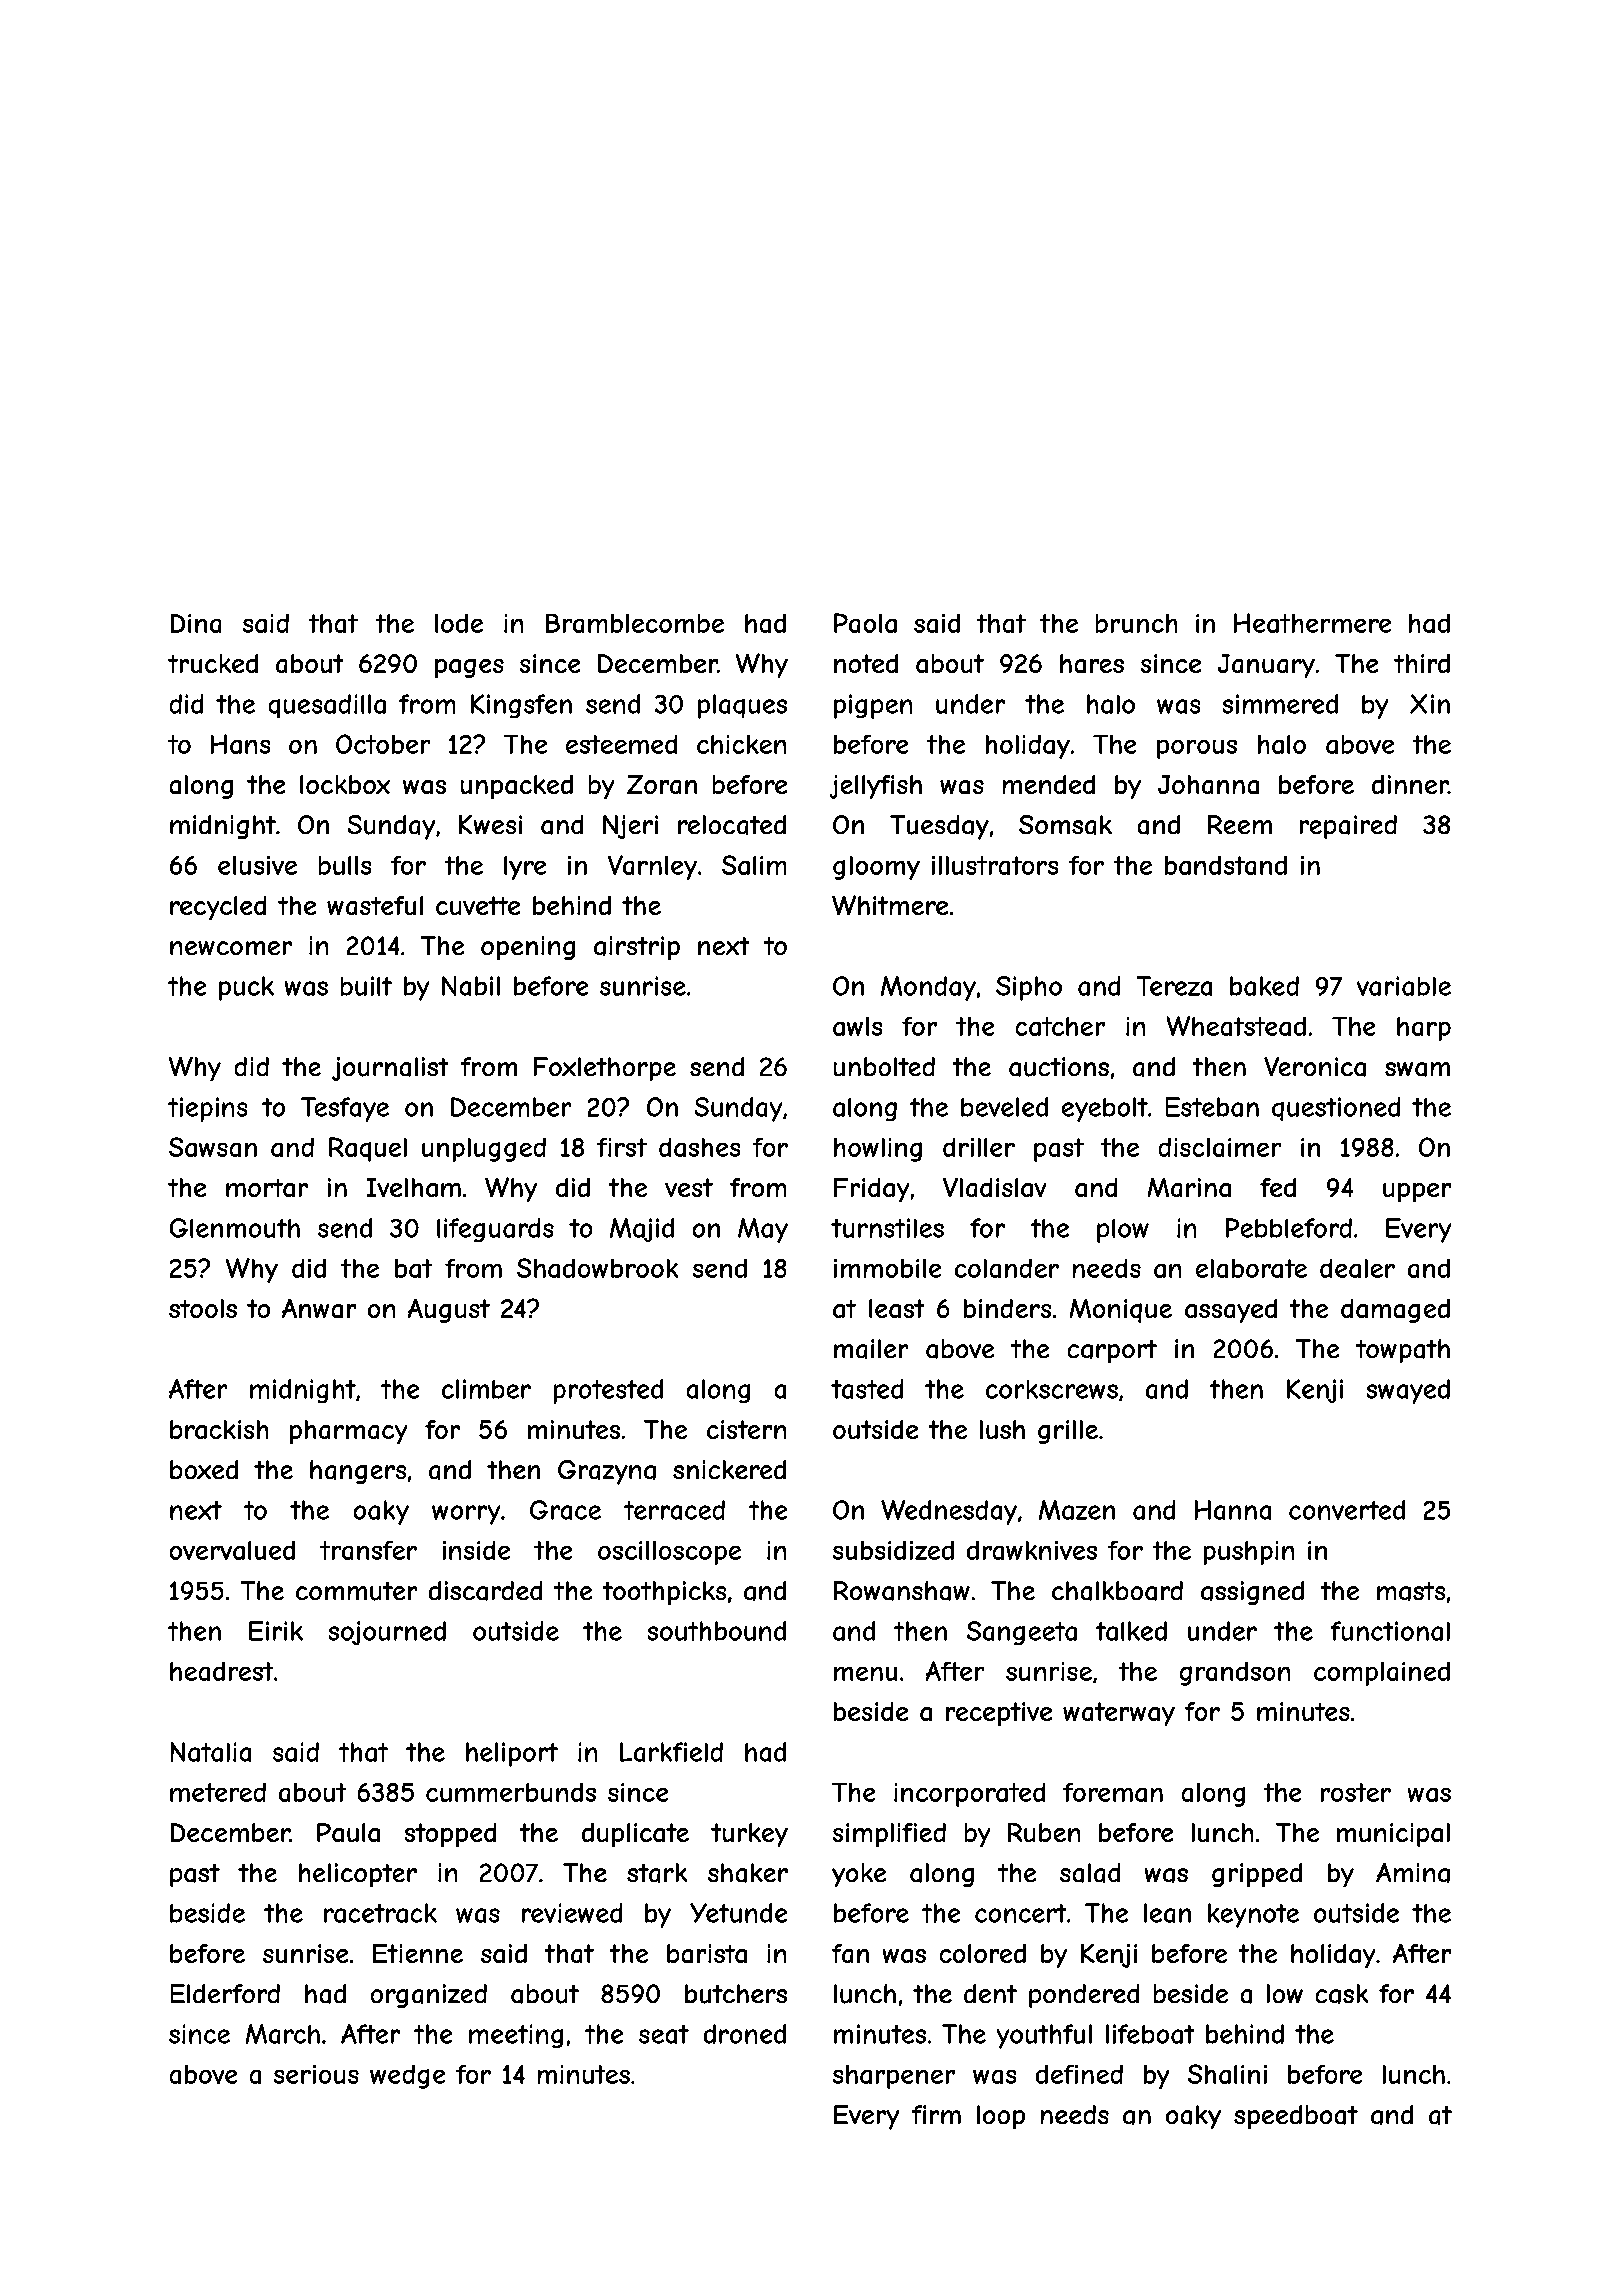 Image resolution: width=1620 pixels, height=2292 pixels. What do you see at coordinates (865, 623) in the page?
I see `Paola` at bounding box center [865, 623].
